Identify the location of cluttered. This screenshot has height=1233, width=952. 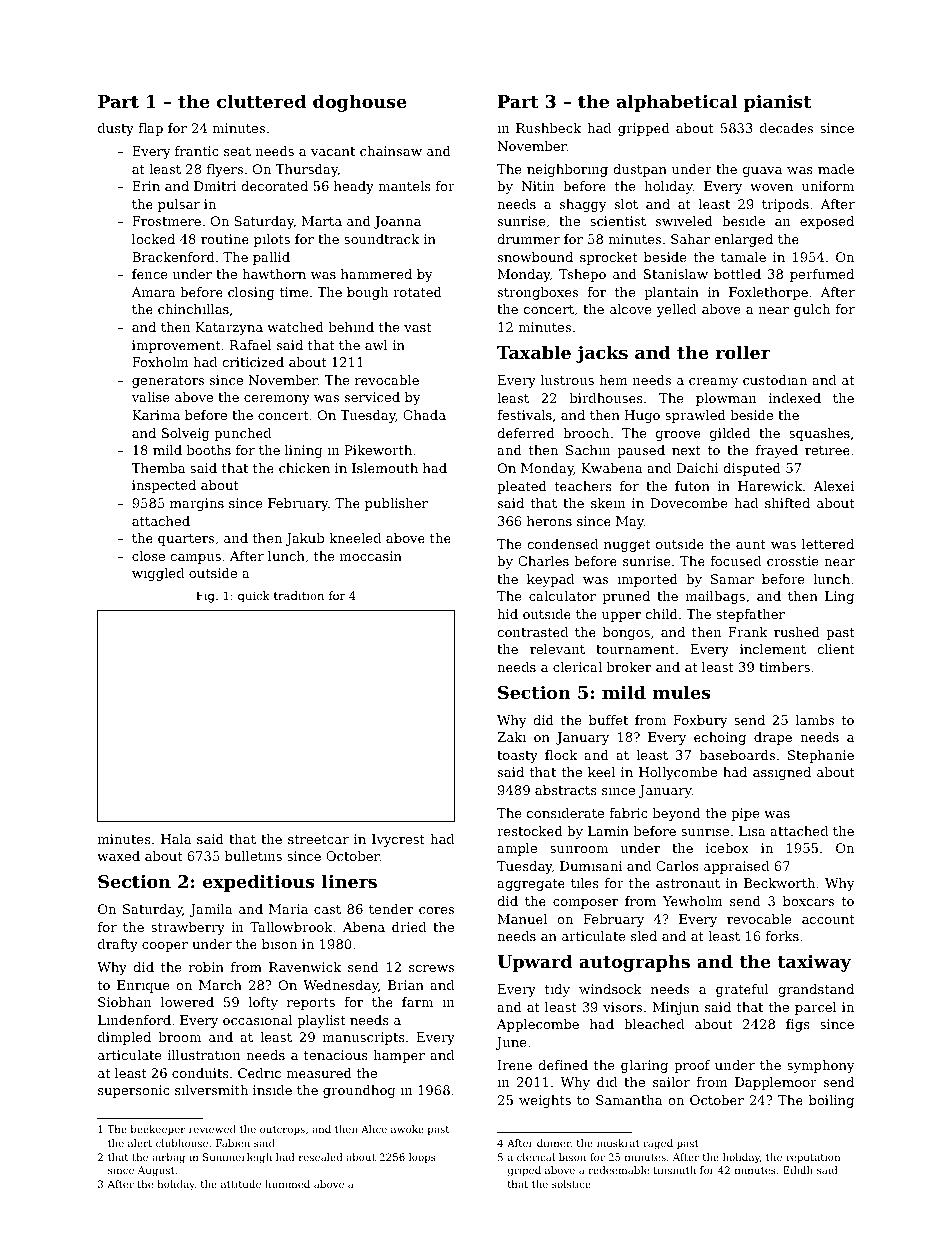
(261, 101).
